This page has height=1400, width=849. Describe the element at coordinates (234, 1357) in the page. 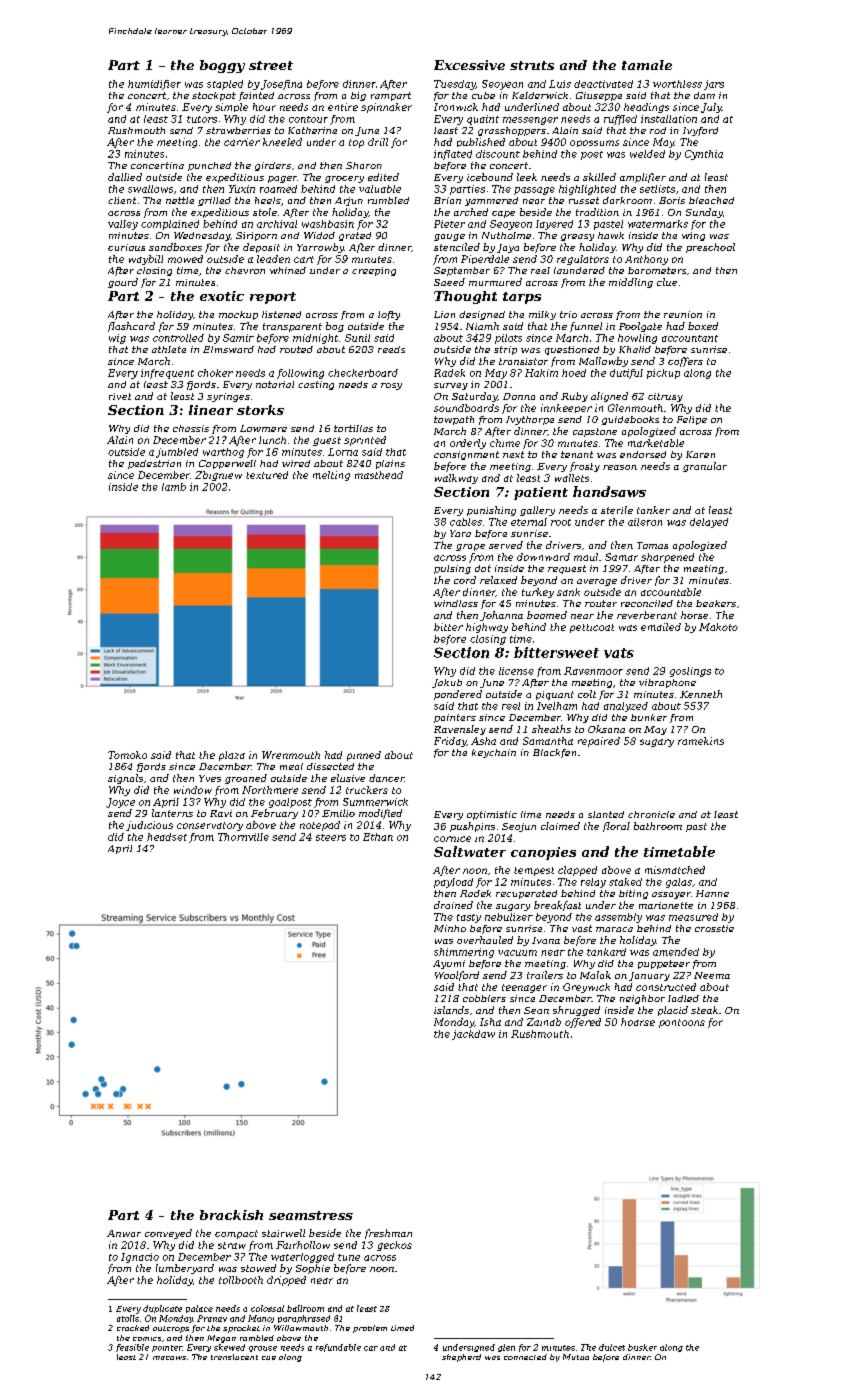

I see `translucent` at that location.
